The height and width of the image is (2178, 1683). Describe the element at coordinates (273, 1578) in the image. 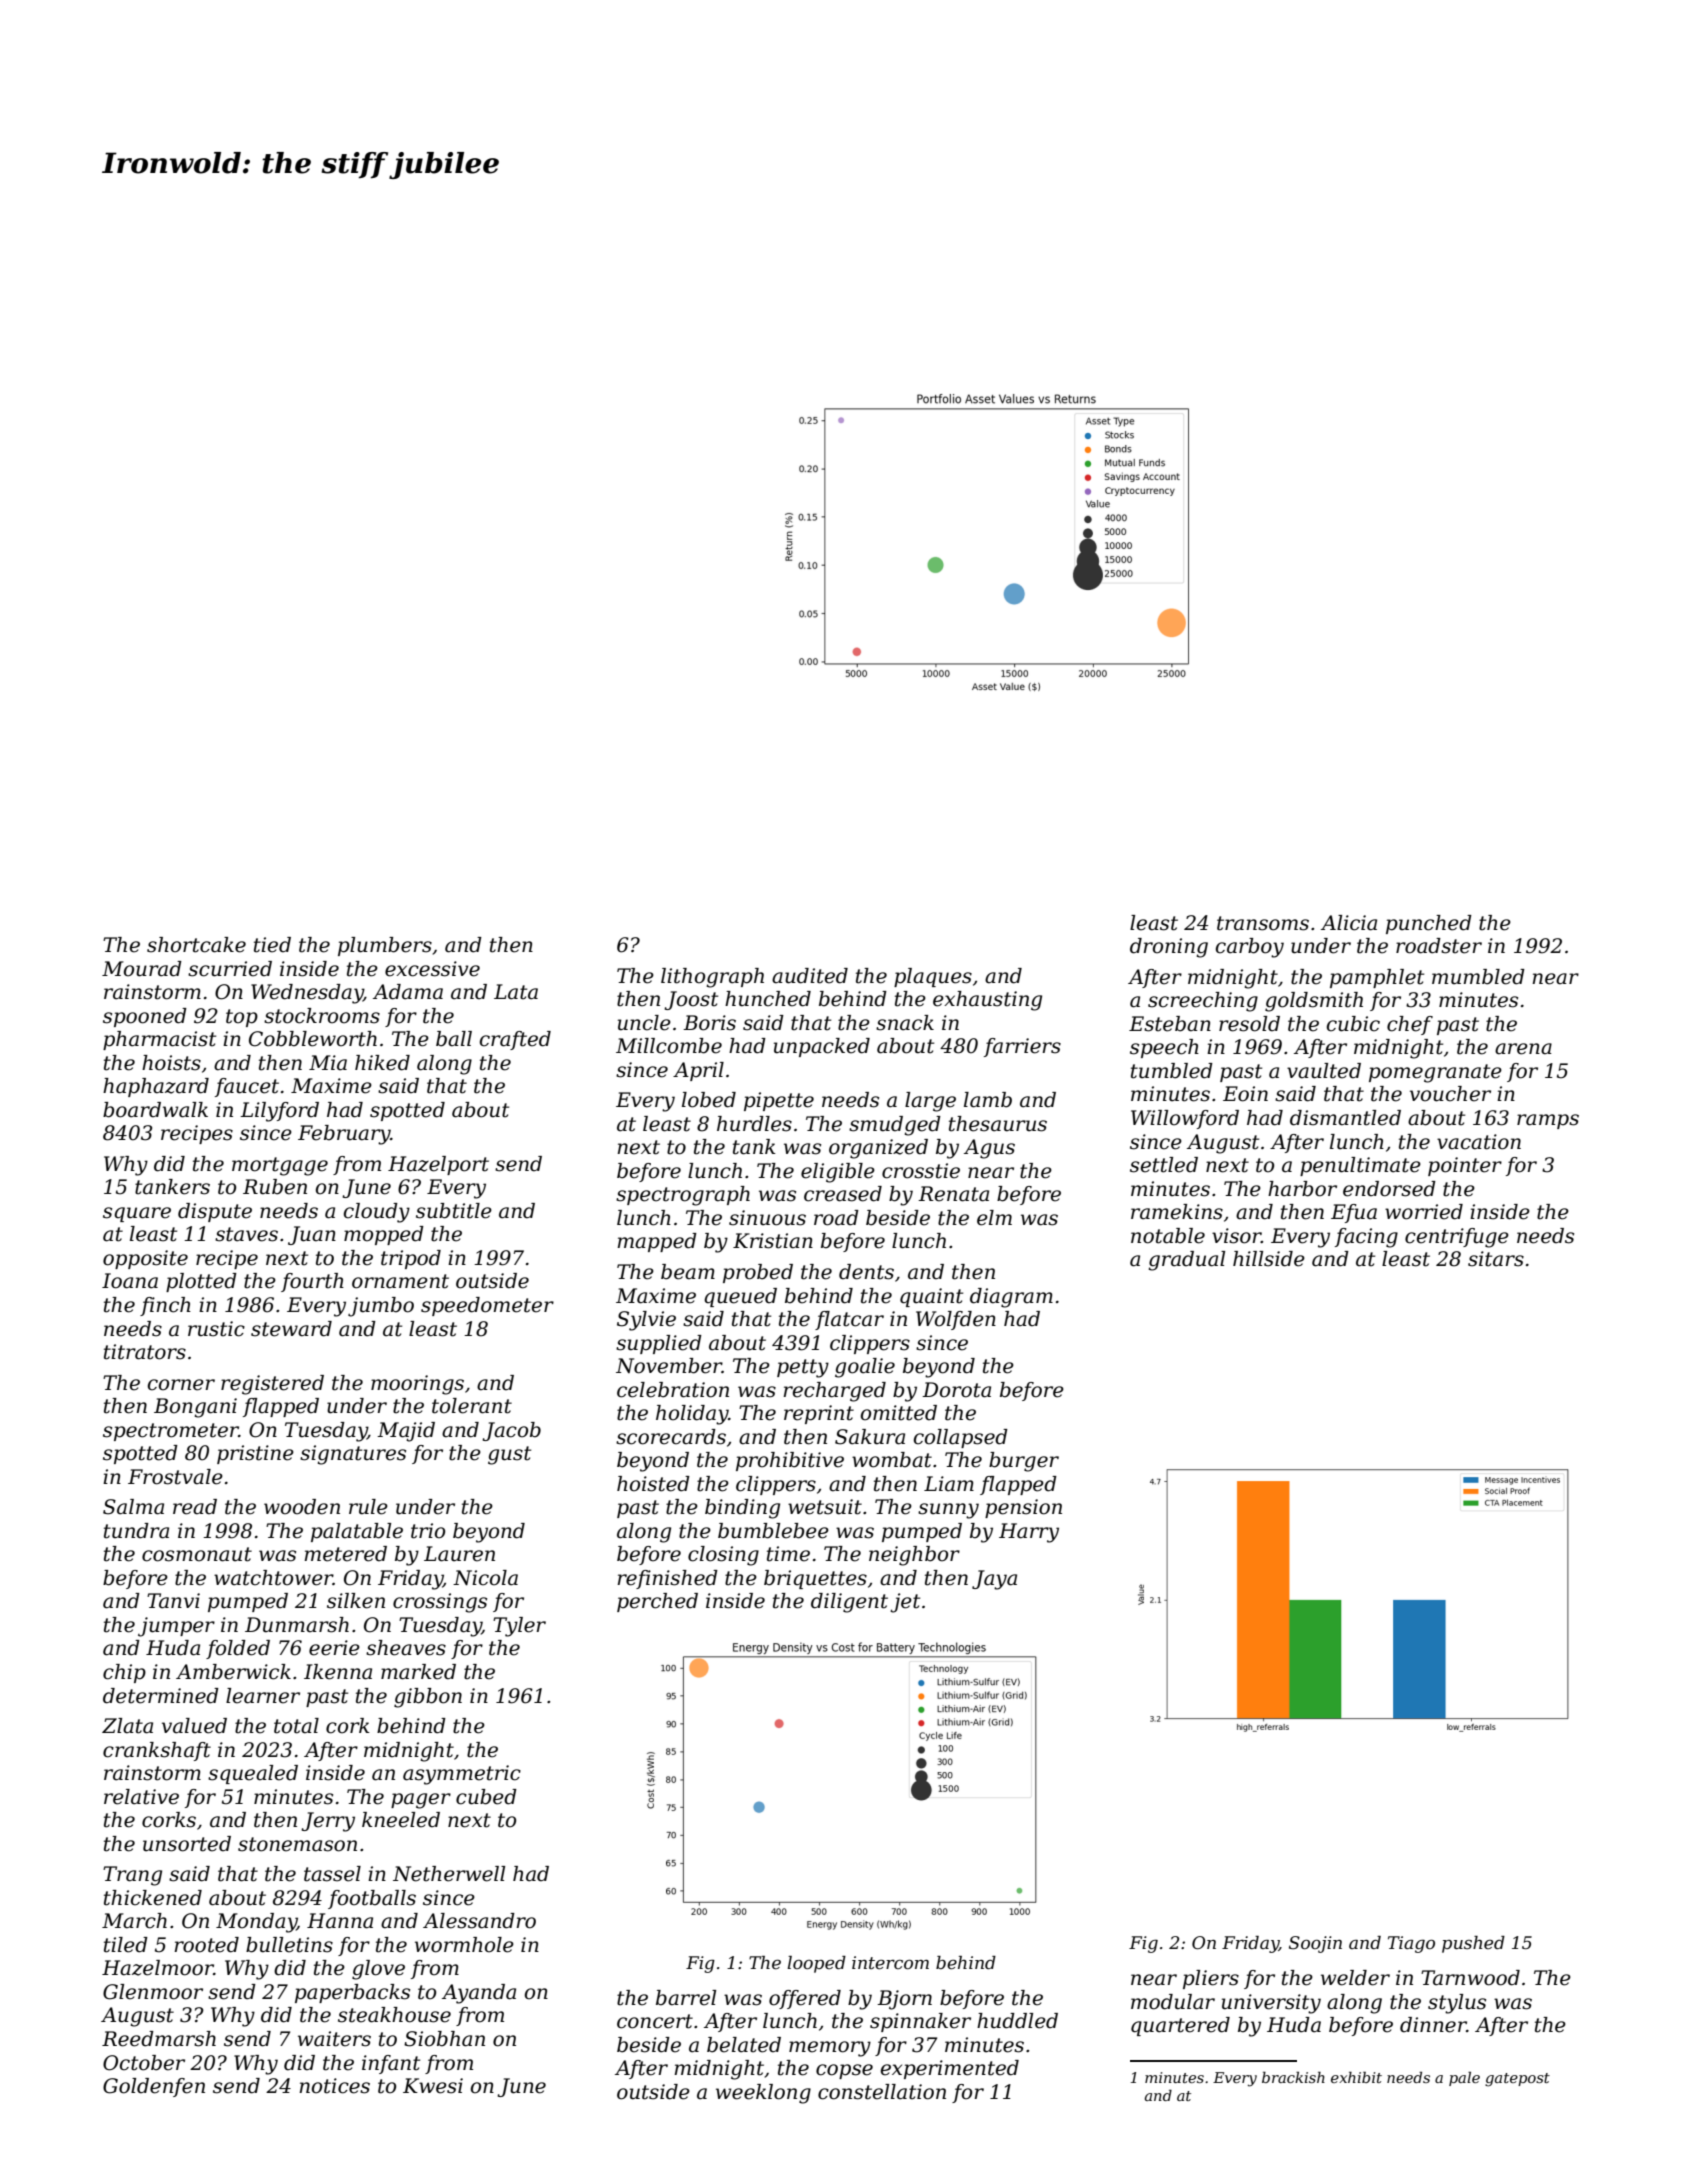

I see `watchtower` at that location.
